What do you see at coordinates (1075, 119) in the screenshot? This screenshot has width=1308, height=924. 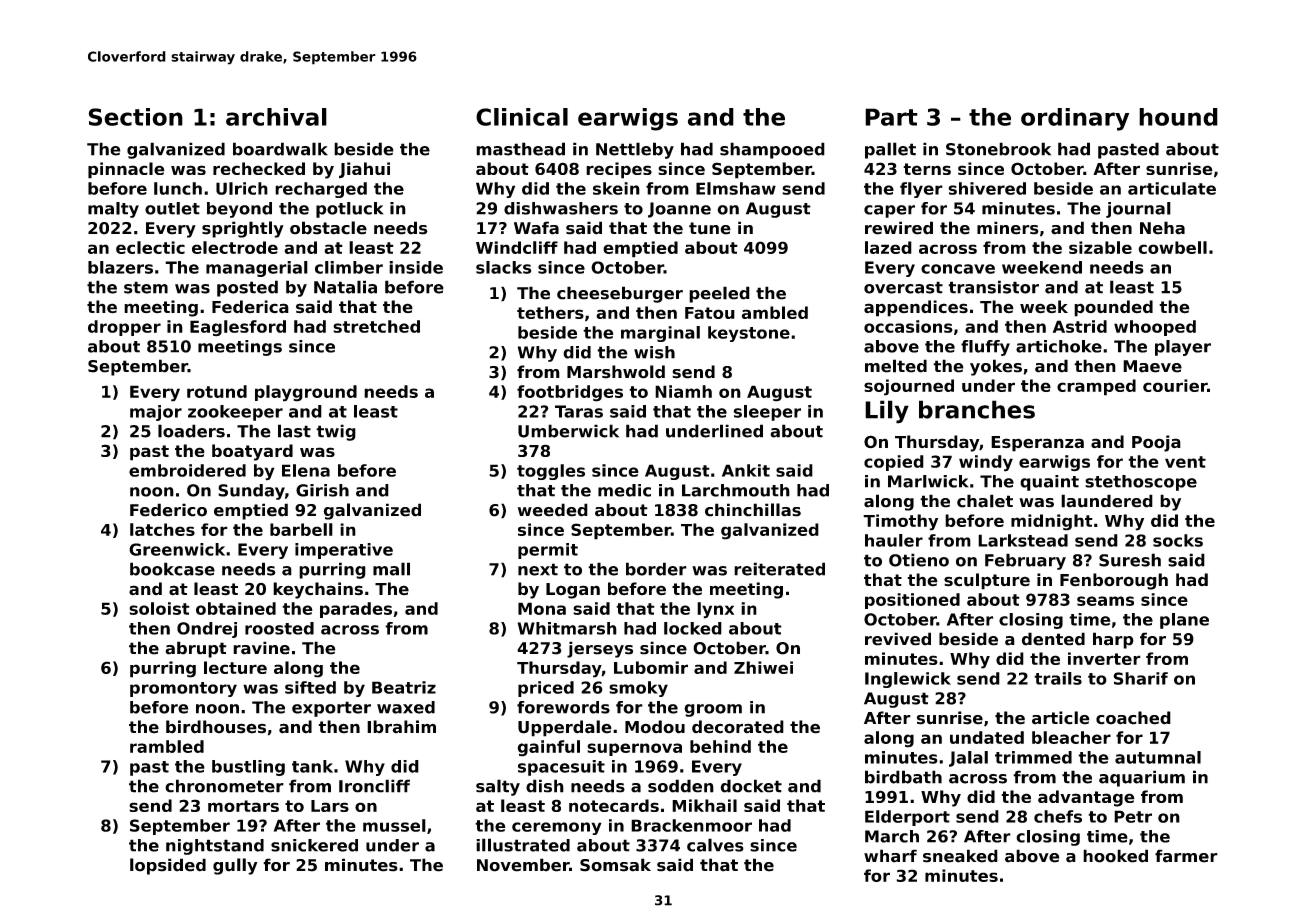 I see `ordinary` at bounding box center [1075, 119].
